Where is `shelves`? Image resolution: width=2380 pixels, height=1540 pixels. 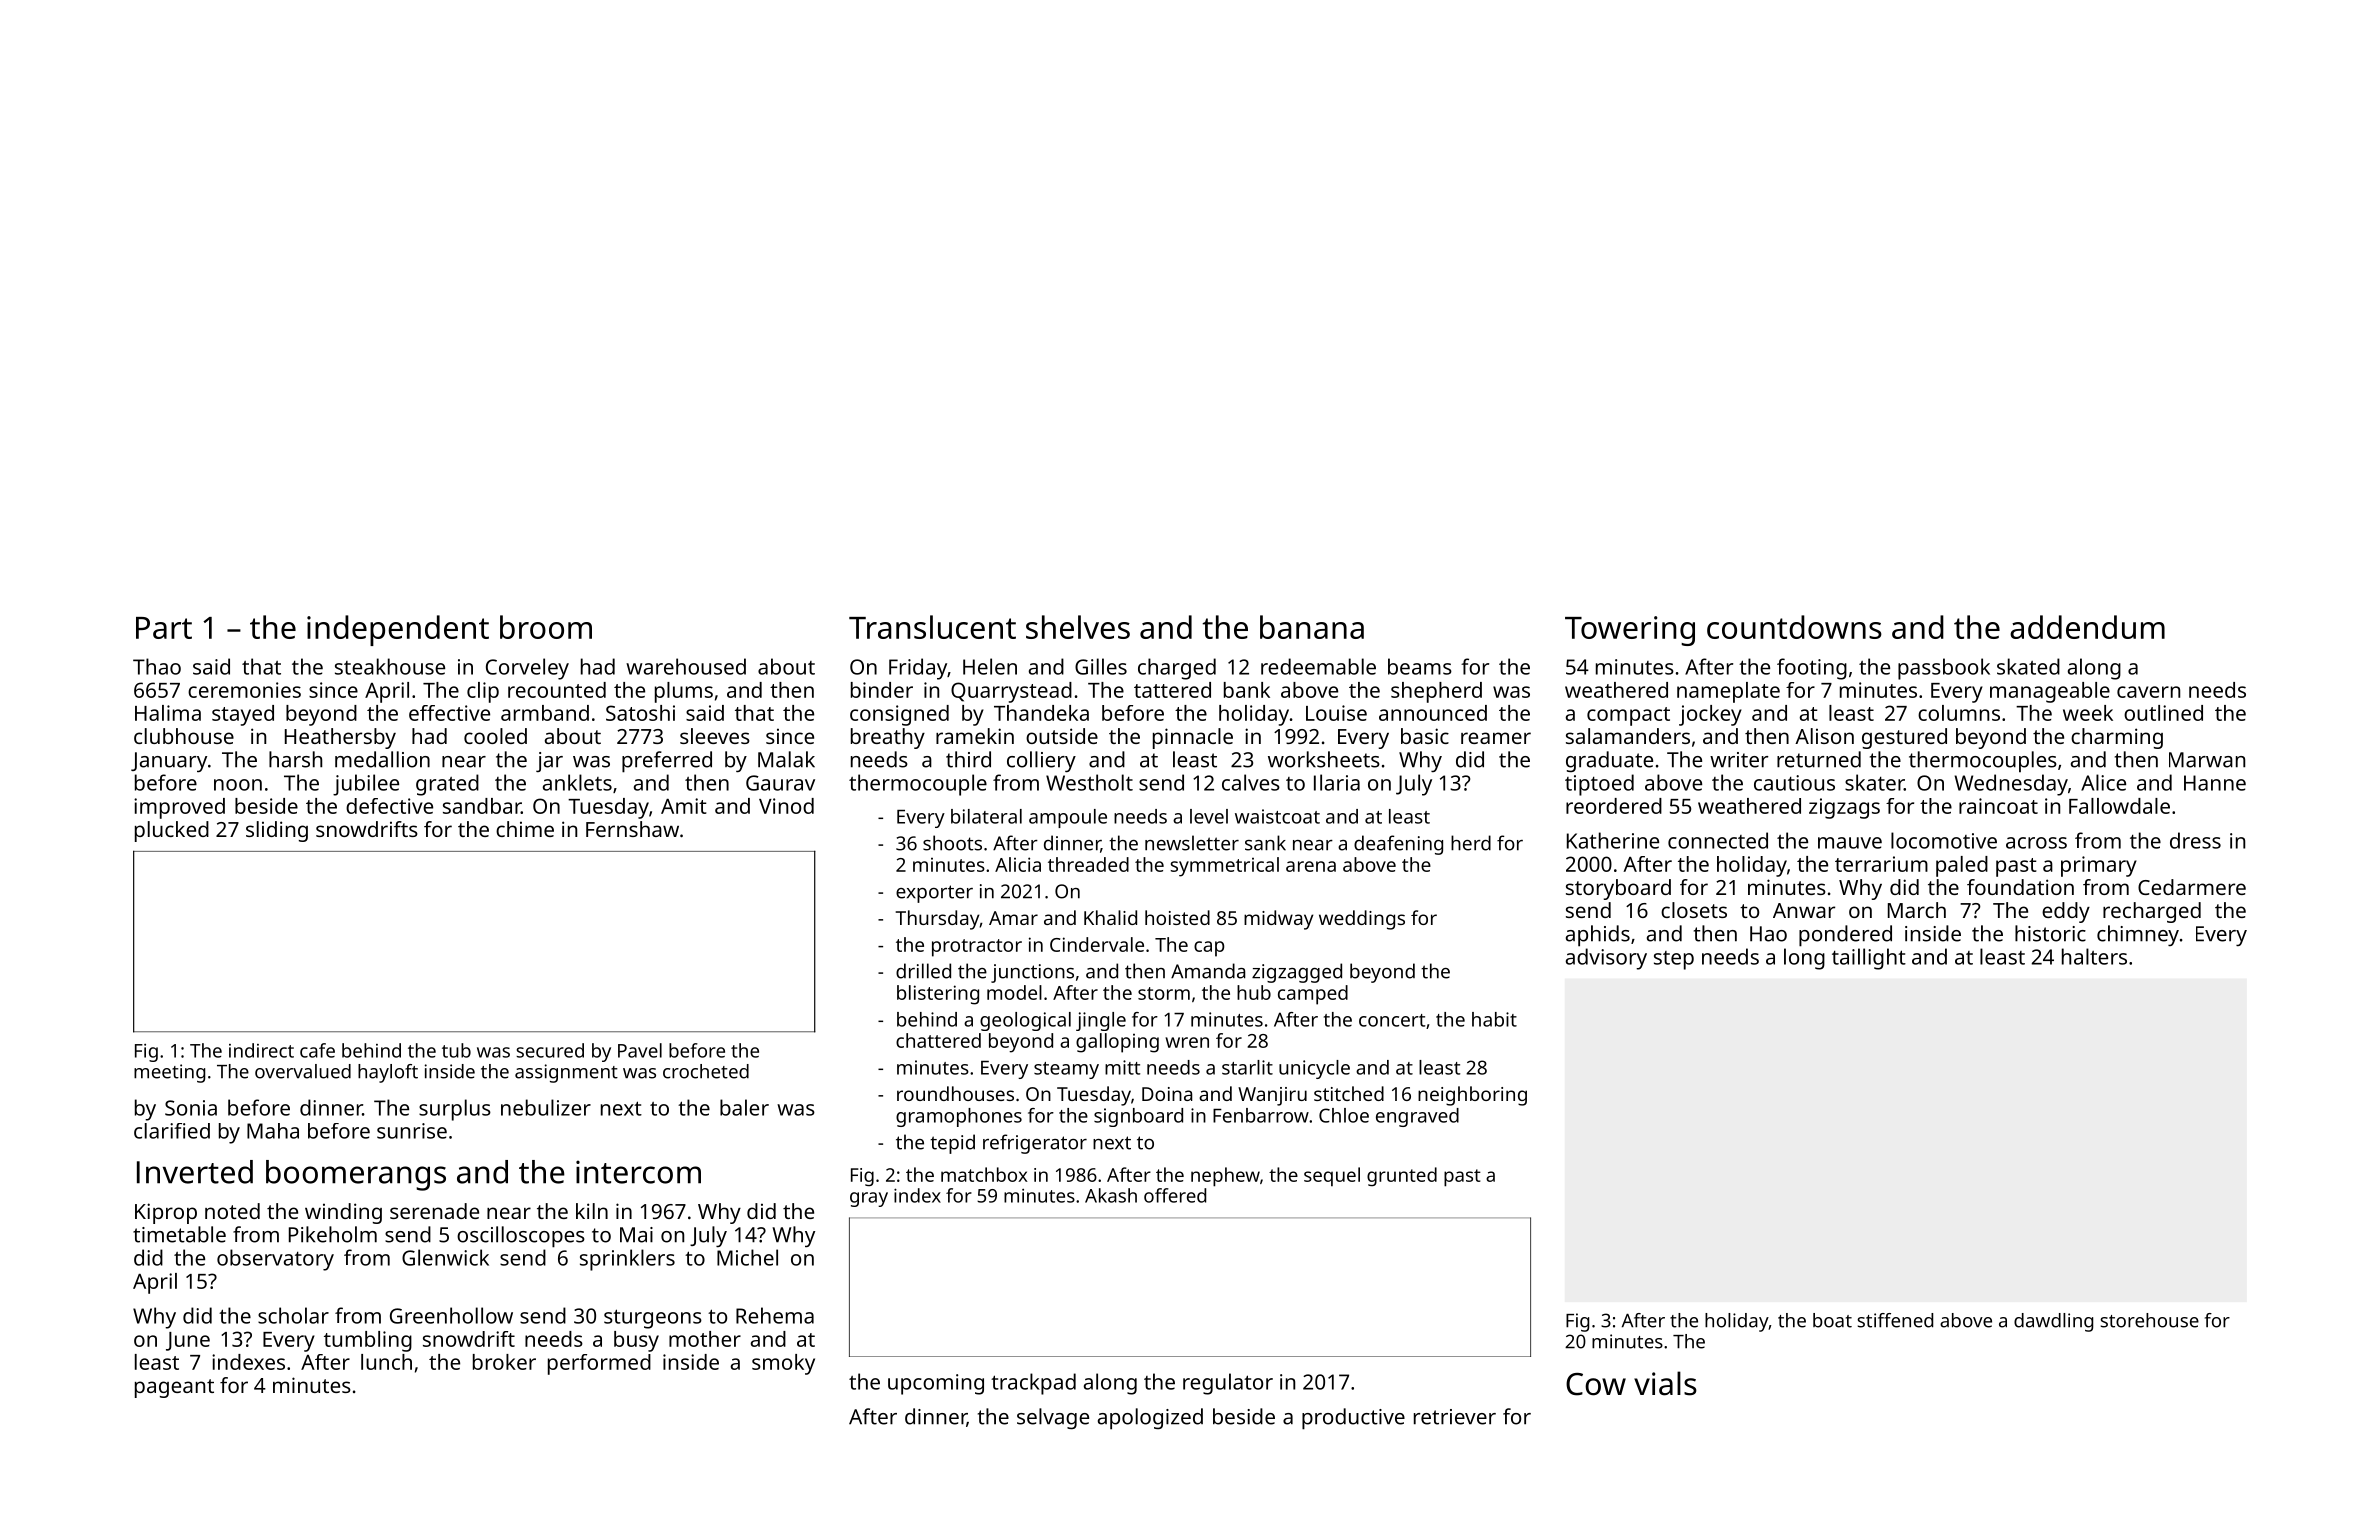 shelves is located at coordinates (1078, 627).
